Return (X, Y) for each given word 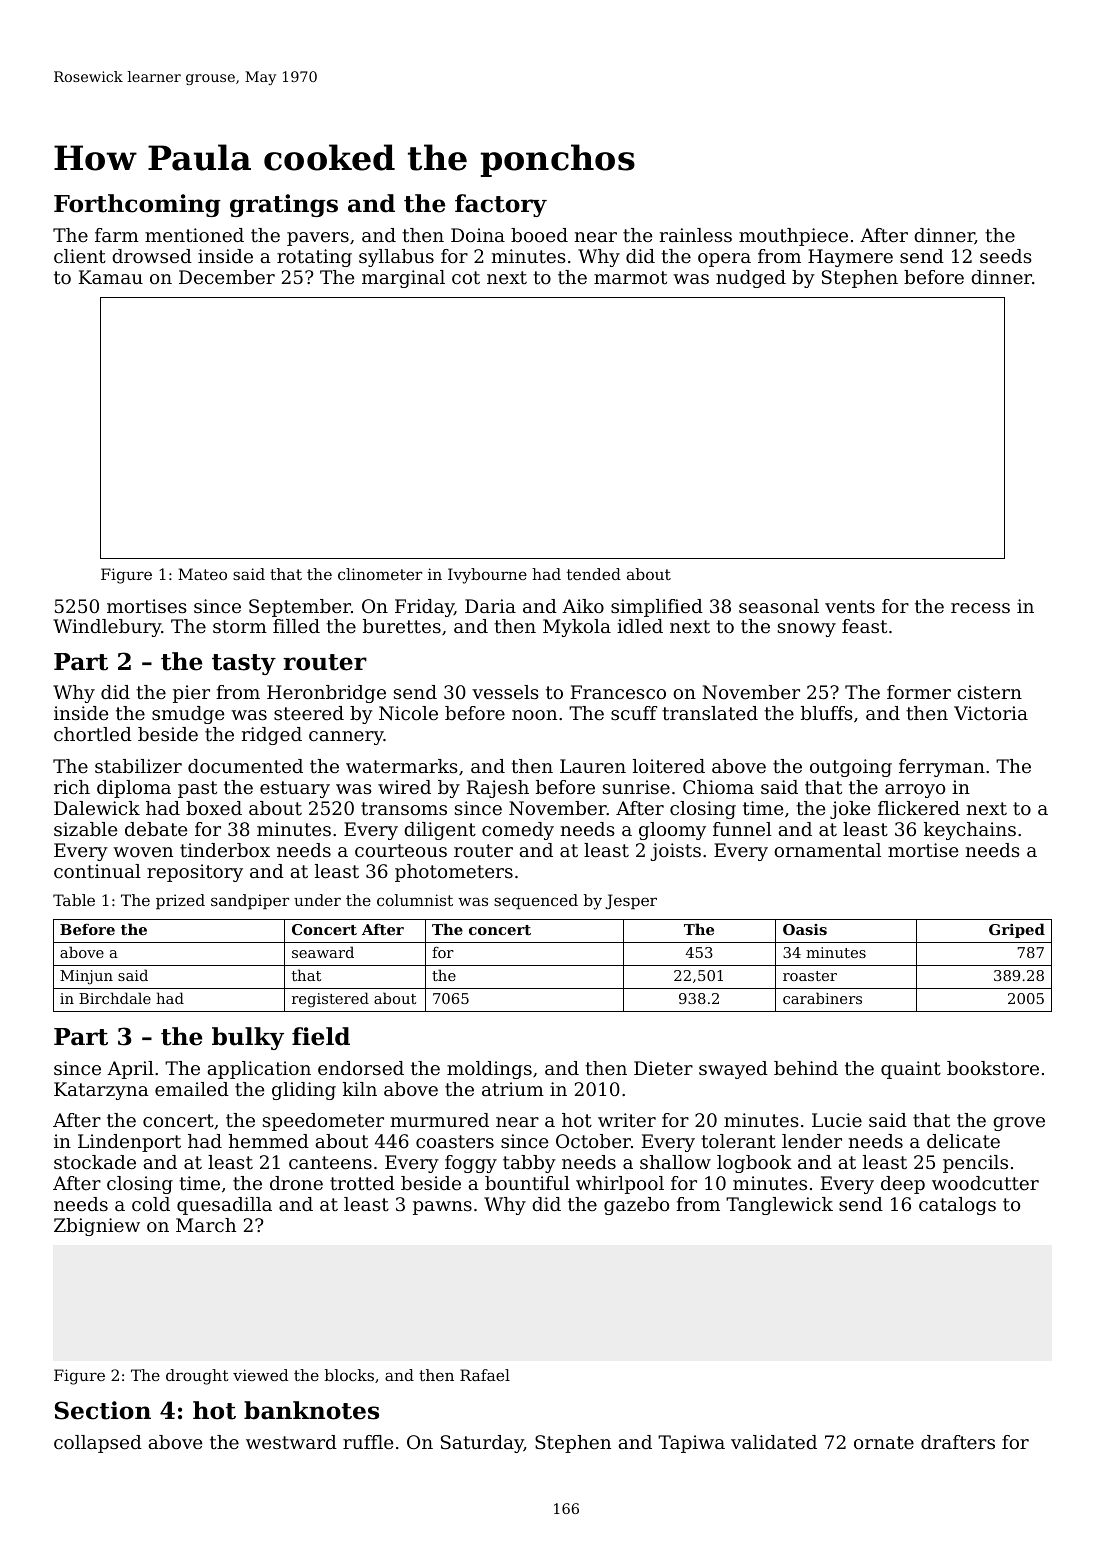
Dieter (663, 1068)
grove (1019, 1124)
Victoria (991, 713)
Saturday (482, 1444)
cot (466, 277)
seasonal (779, 606)
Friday (424, 608)
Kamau (111, 277)
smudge (188, 715)
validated (774, 1442)
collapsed (98, 1444)
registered (330, 1000)
